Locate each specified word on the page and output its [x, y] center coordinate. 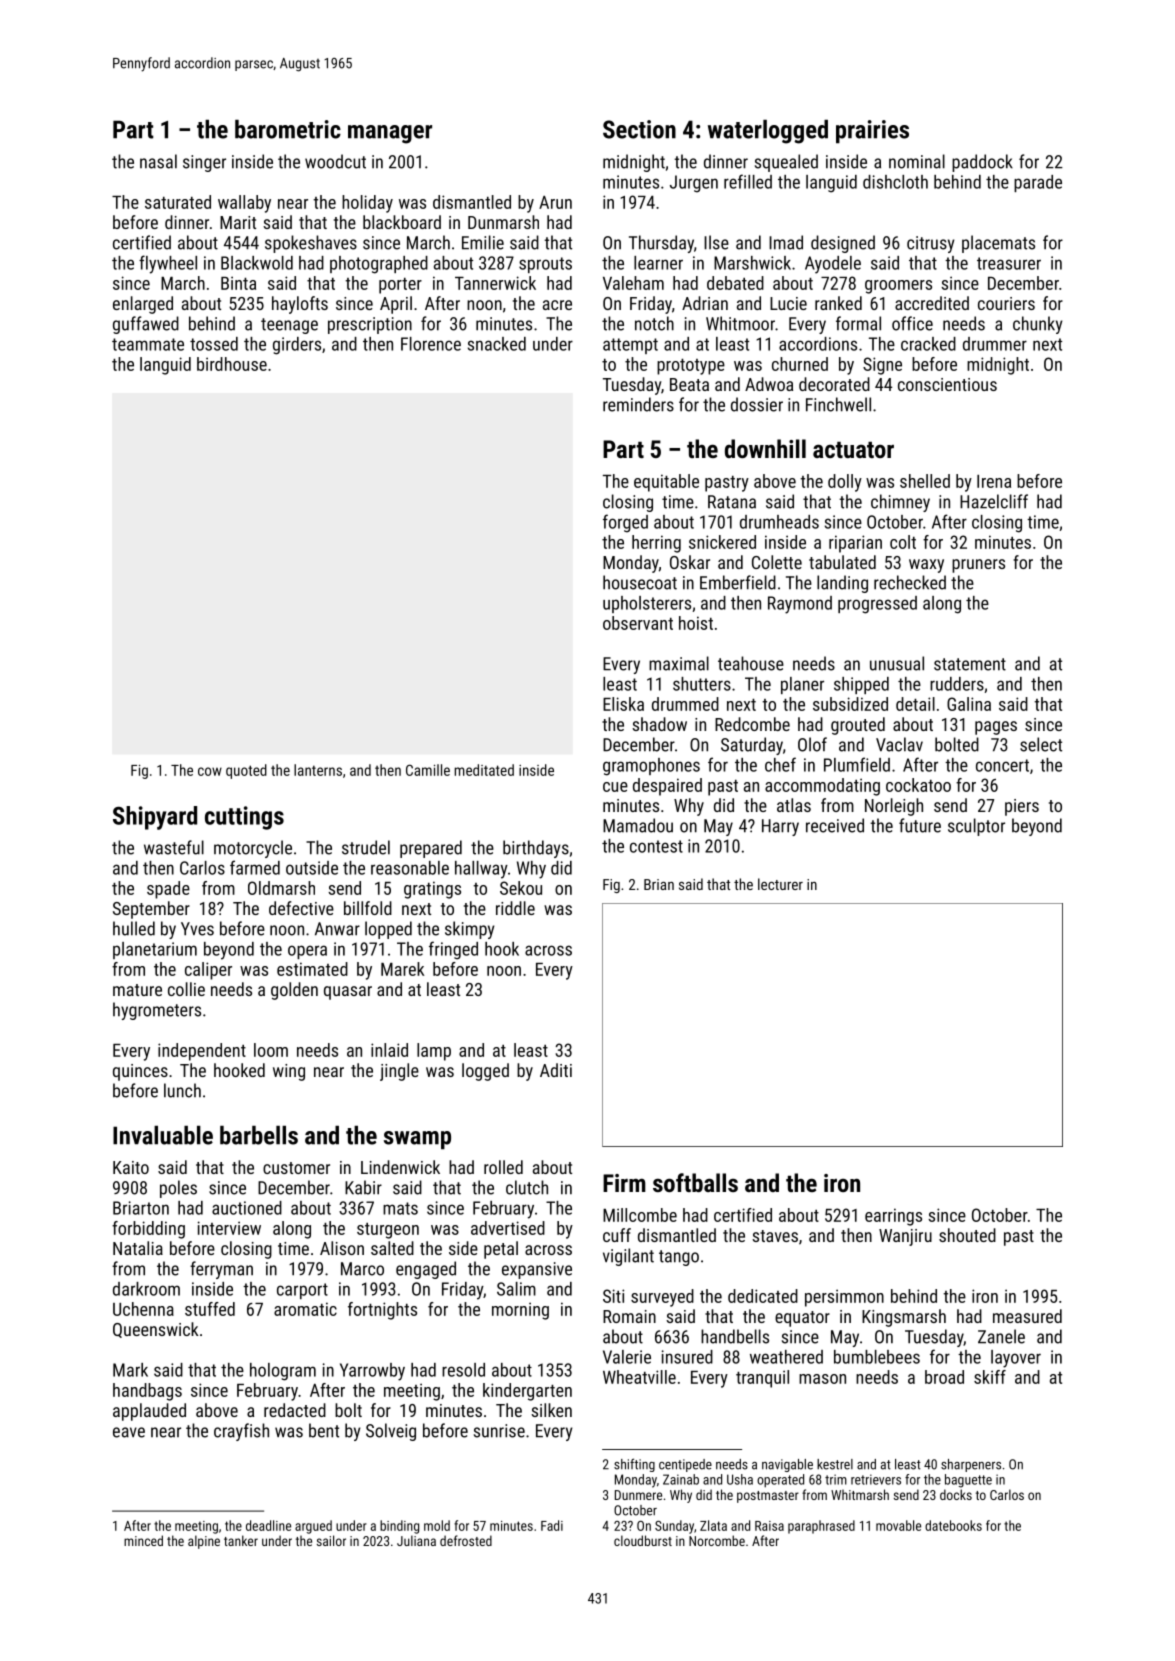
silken [551, 1410]
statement [970, 664]
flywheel [168, 264]
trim [836, 1479]
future [920, 825]
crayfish [241, 1432]
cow [210, 771]
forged [625, 523]
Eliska [623, 704]
